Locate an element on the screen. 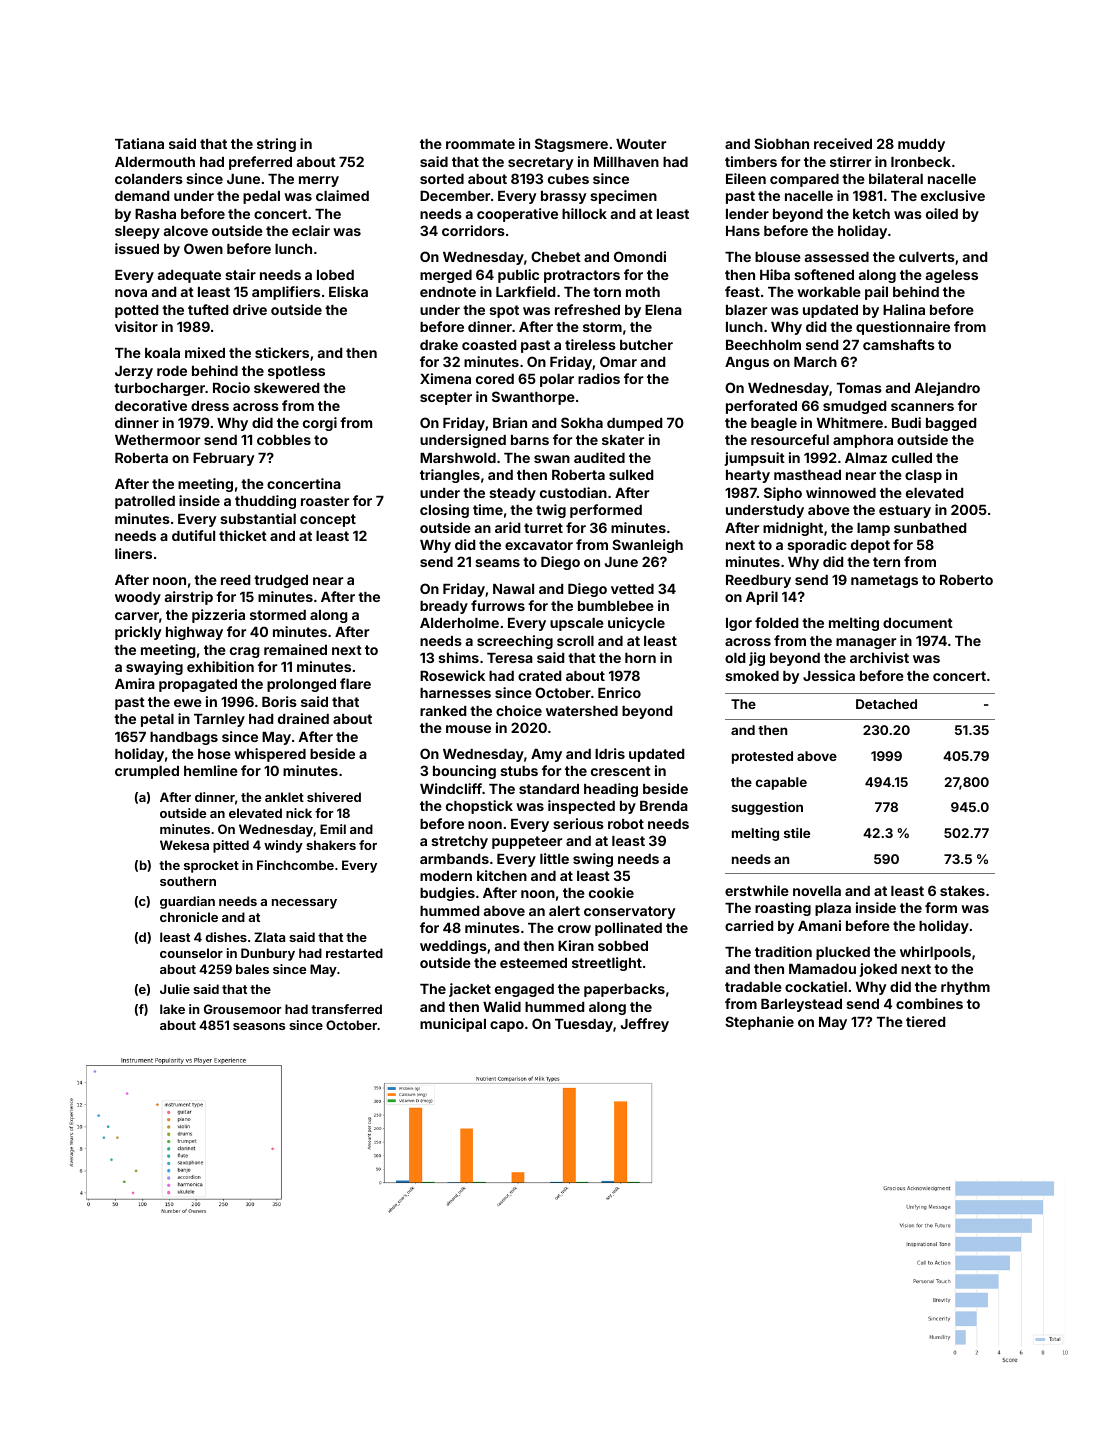 The image size is (1110, 1436). Brian is located at coordinates (510, 422).
